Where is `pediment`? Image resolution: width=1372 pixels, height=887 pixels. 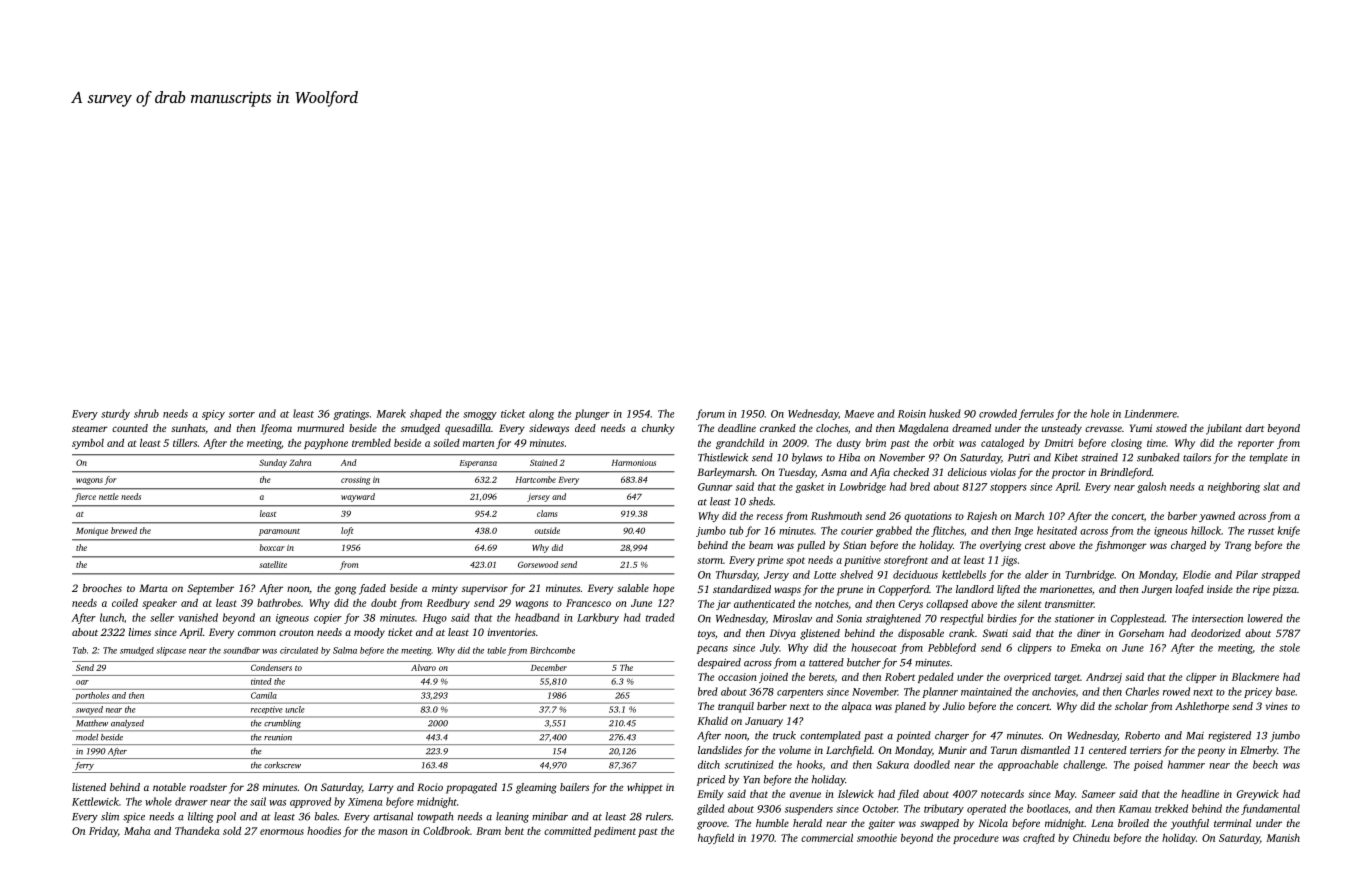
pediment is located at coordinates (615, 832).
